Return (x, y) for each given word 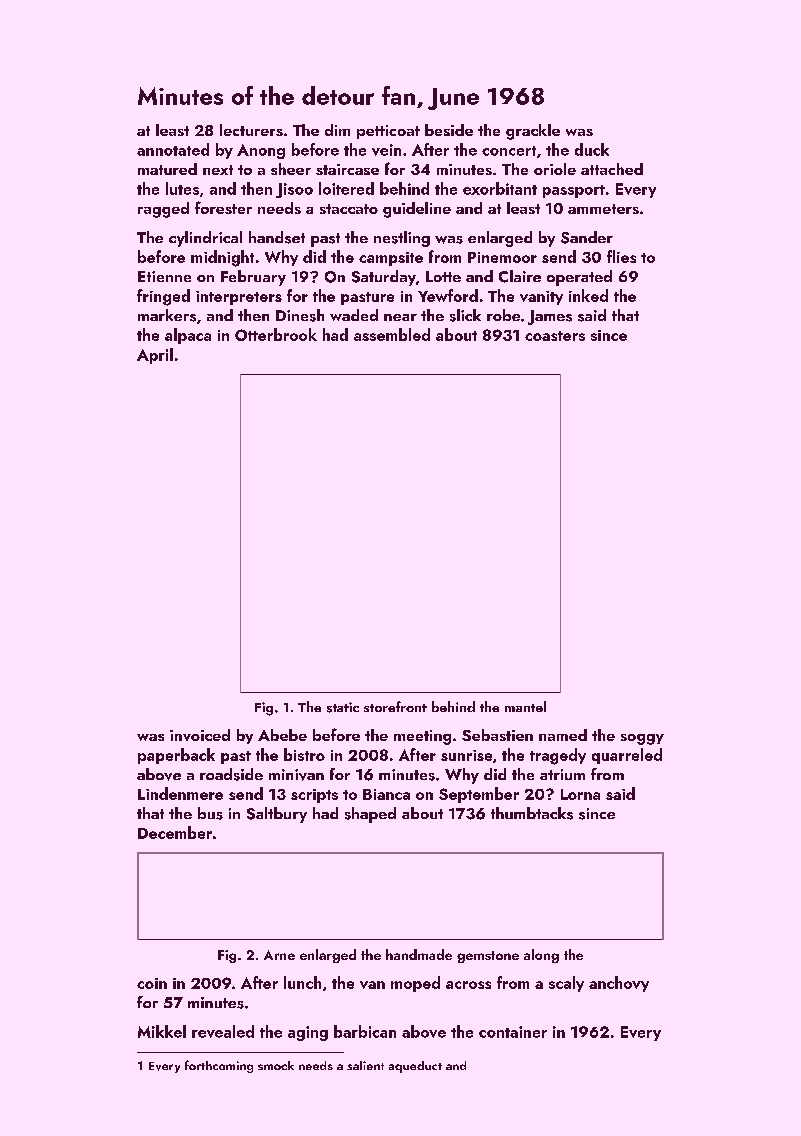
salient (365, 1065)
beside (449, 130)
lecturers (251, 130)
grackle (533, 132)
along (541, 956)
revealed (223, 1031)
